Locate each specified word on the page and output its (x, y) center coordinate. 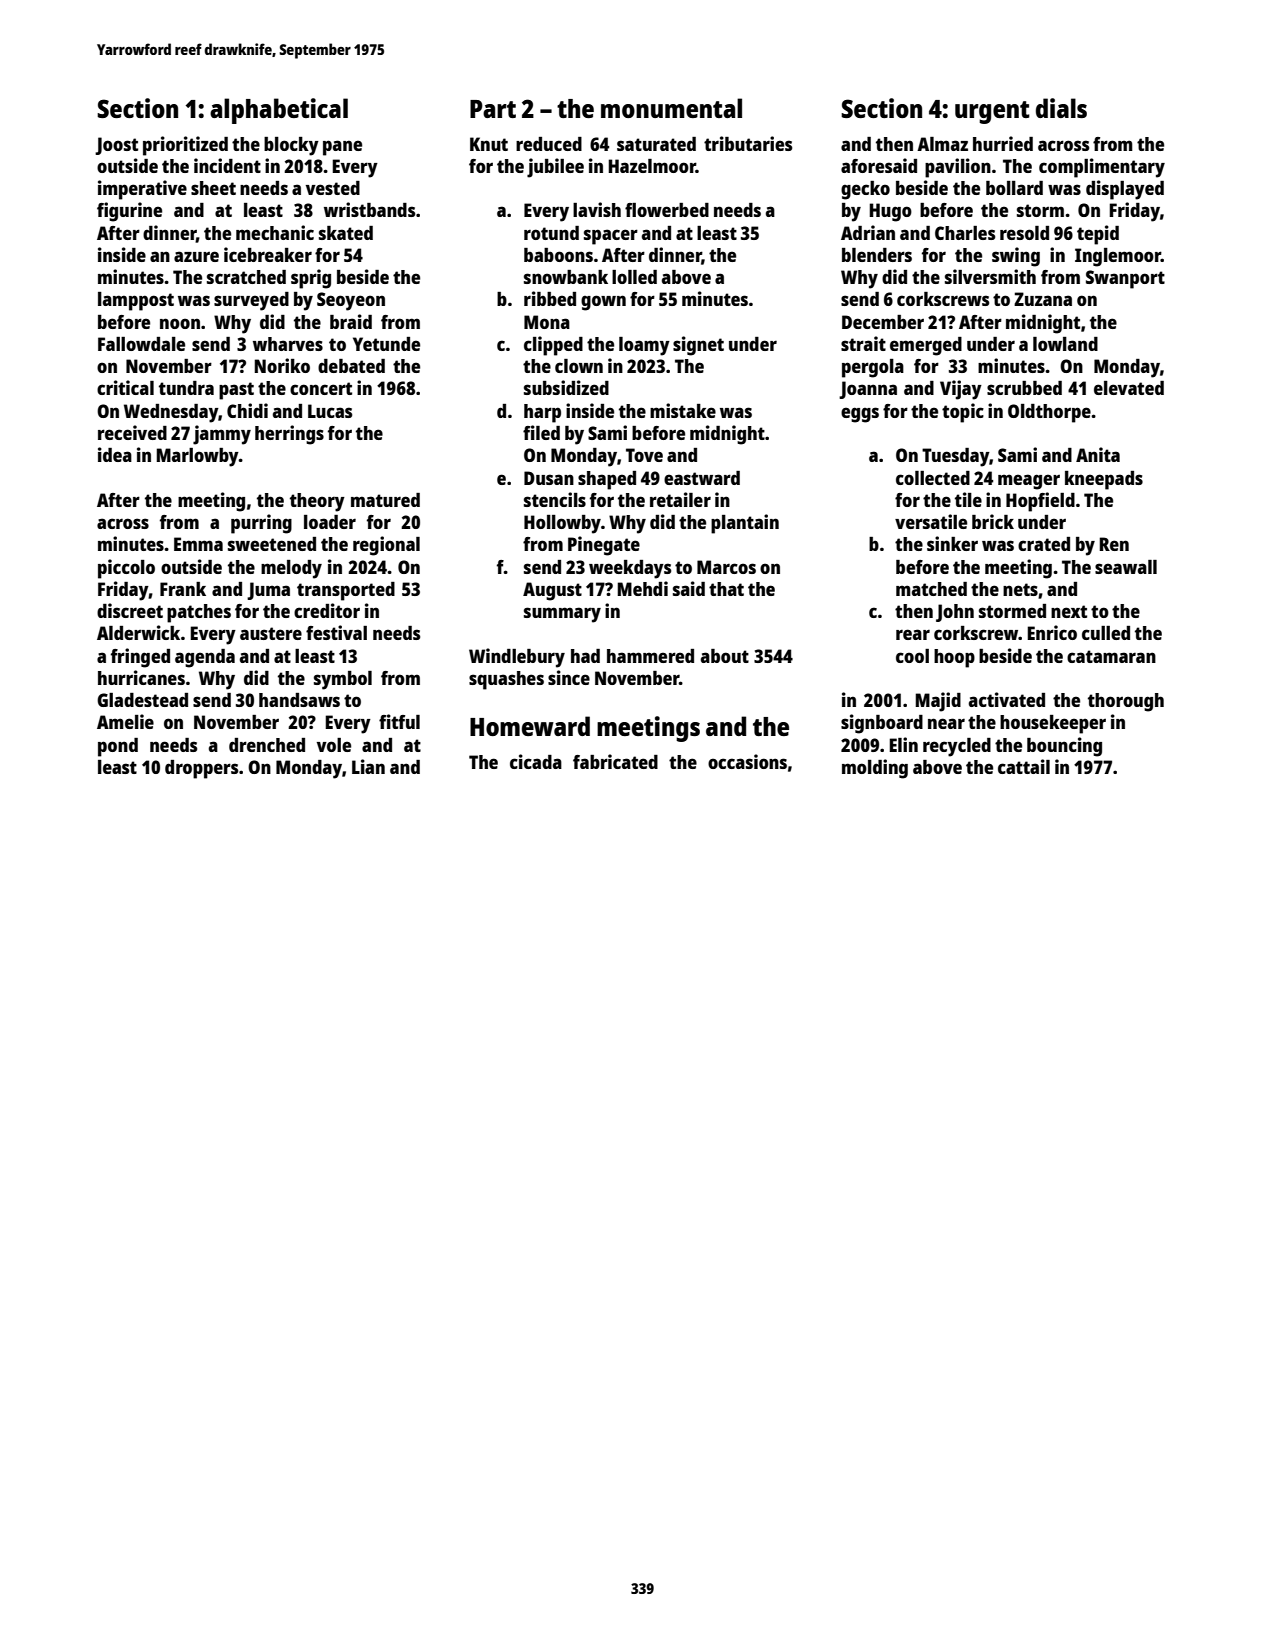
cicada (536, 761)
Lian (368, 766)
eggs (860, 415)
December (883, 322)
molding (875, 769)
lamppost (136, 301)
